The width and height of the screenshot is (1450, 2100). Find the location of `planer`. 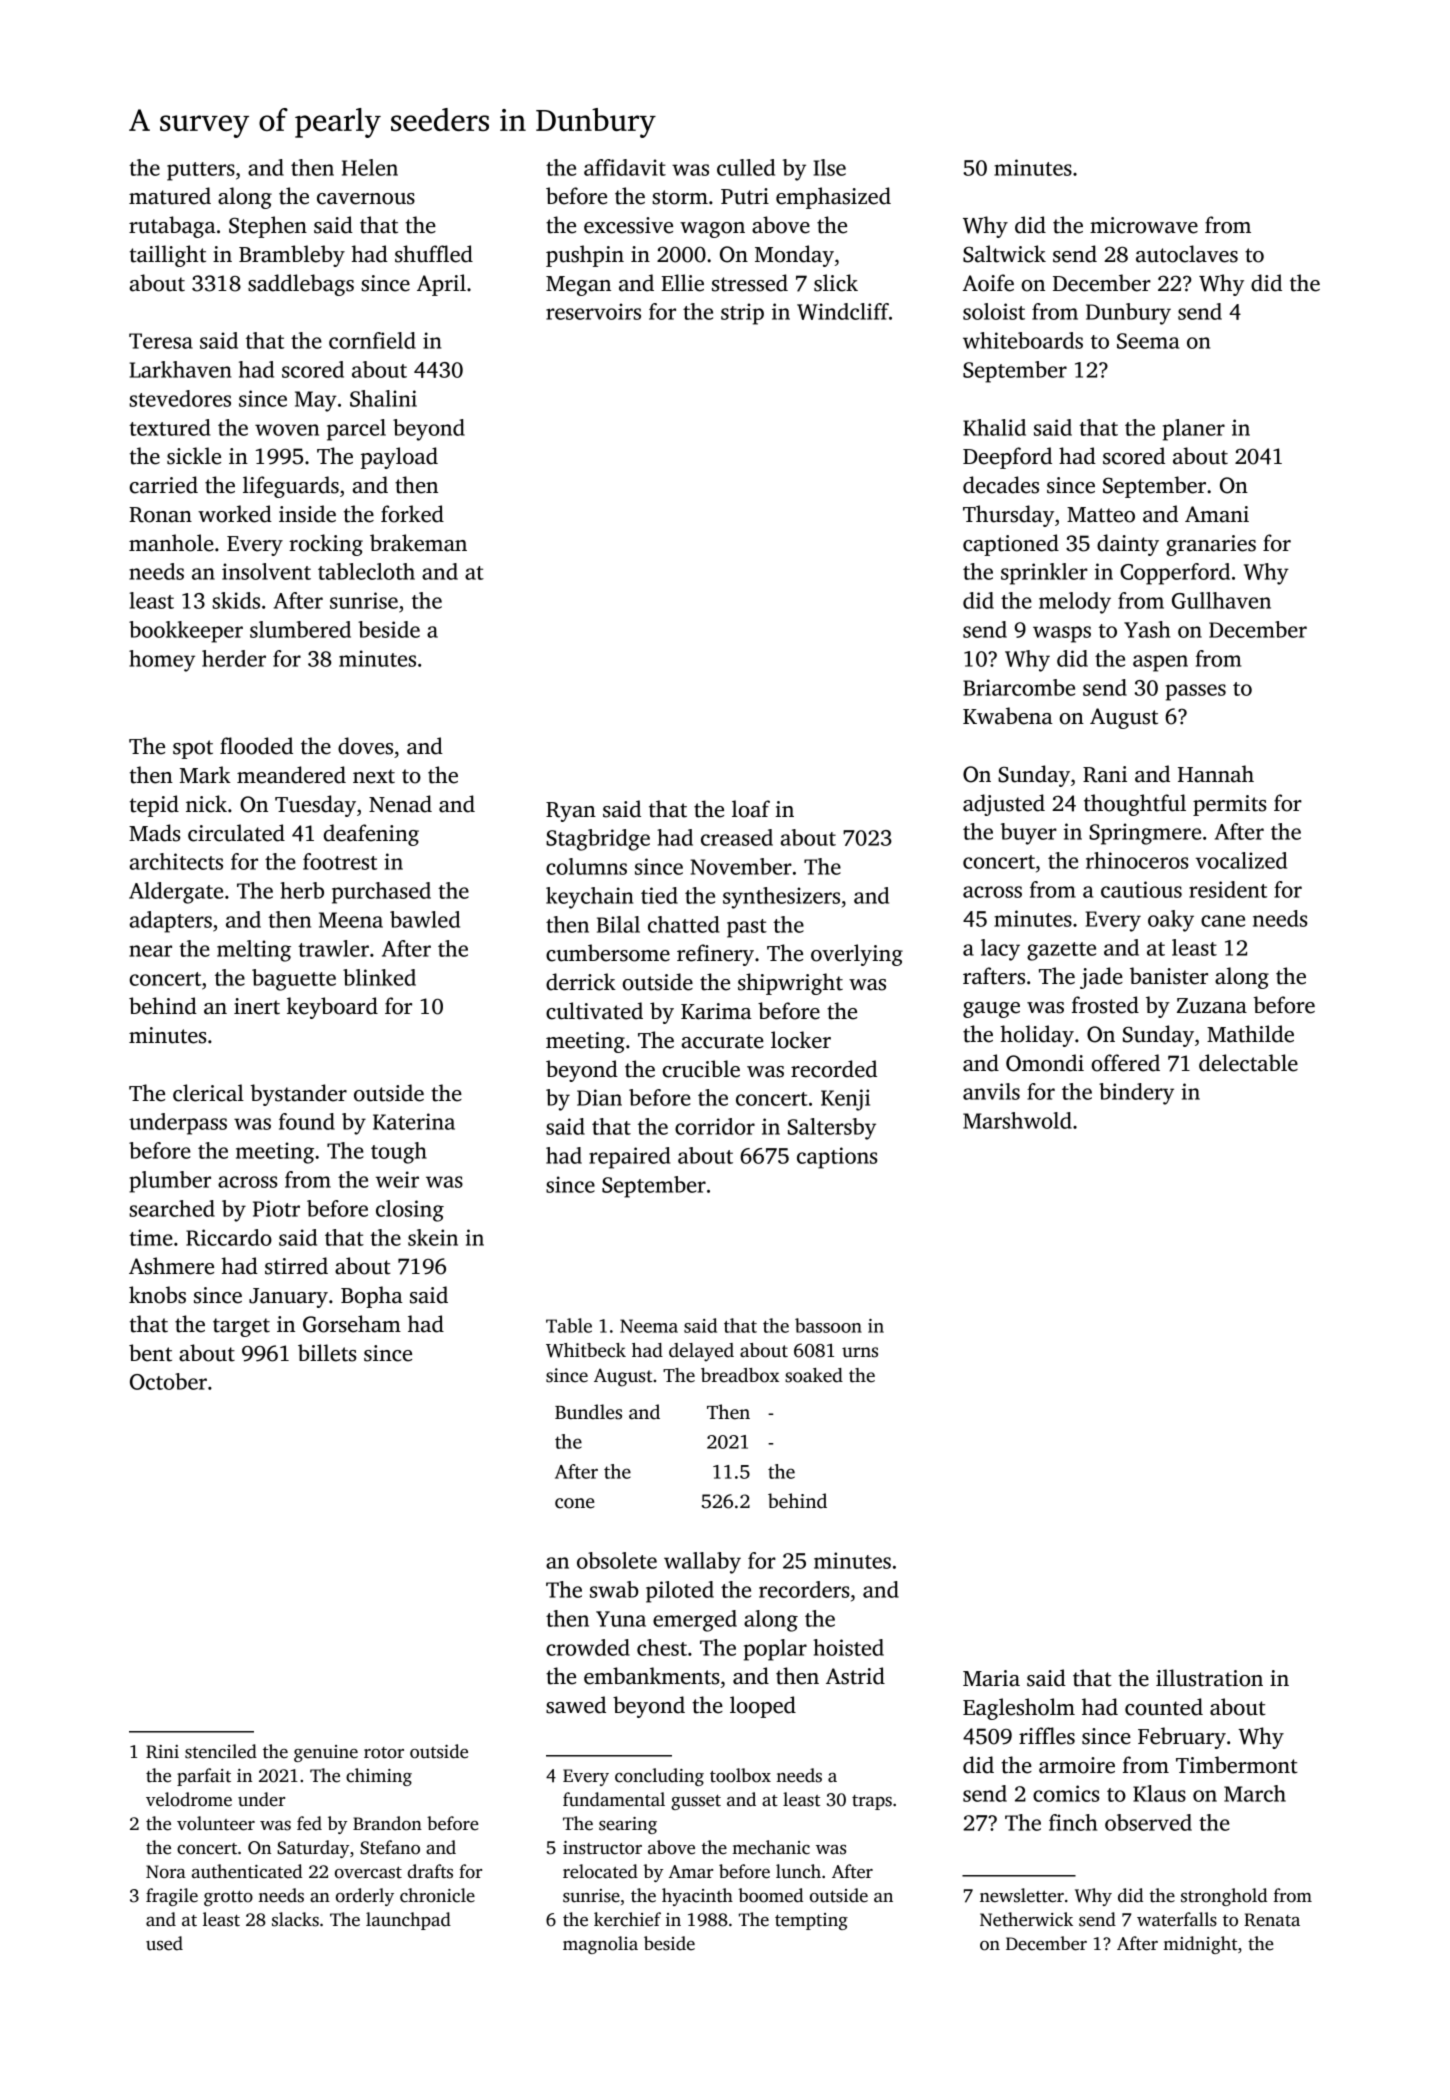

planer is located at coordinates (1194, 430).
